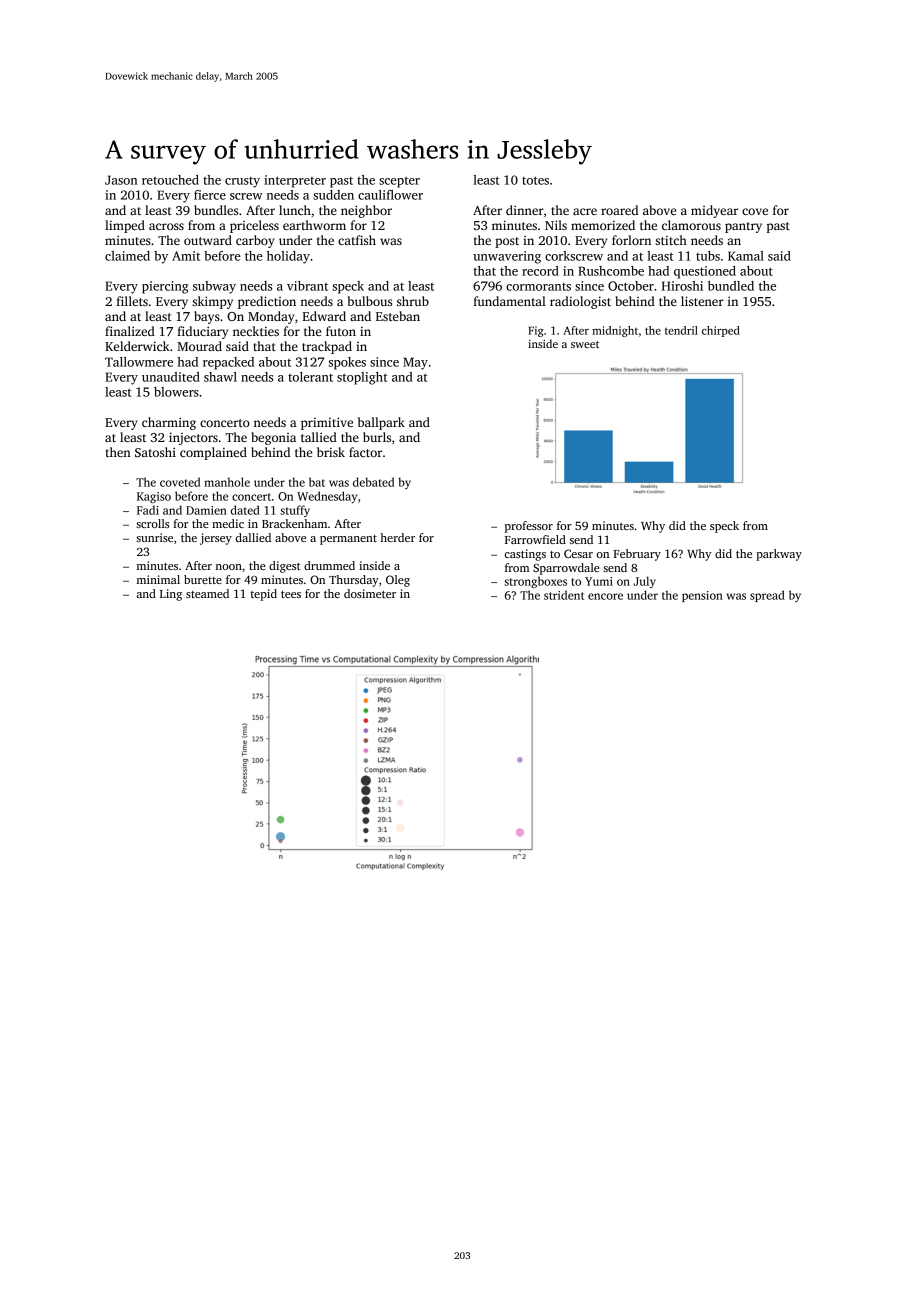  I want to click on parkway, so click(779, 555).
